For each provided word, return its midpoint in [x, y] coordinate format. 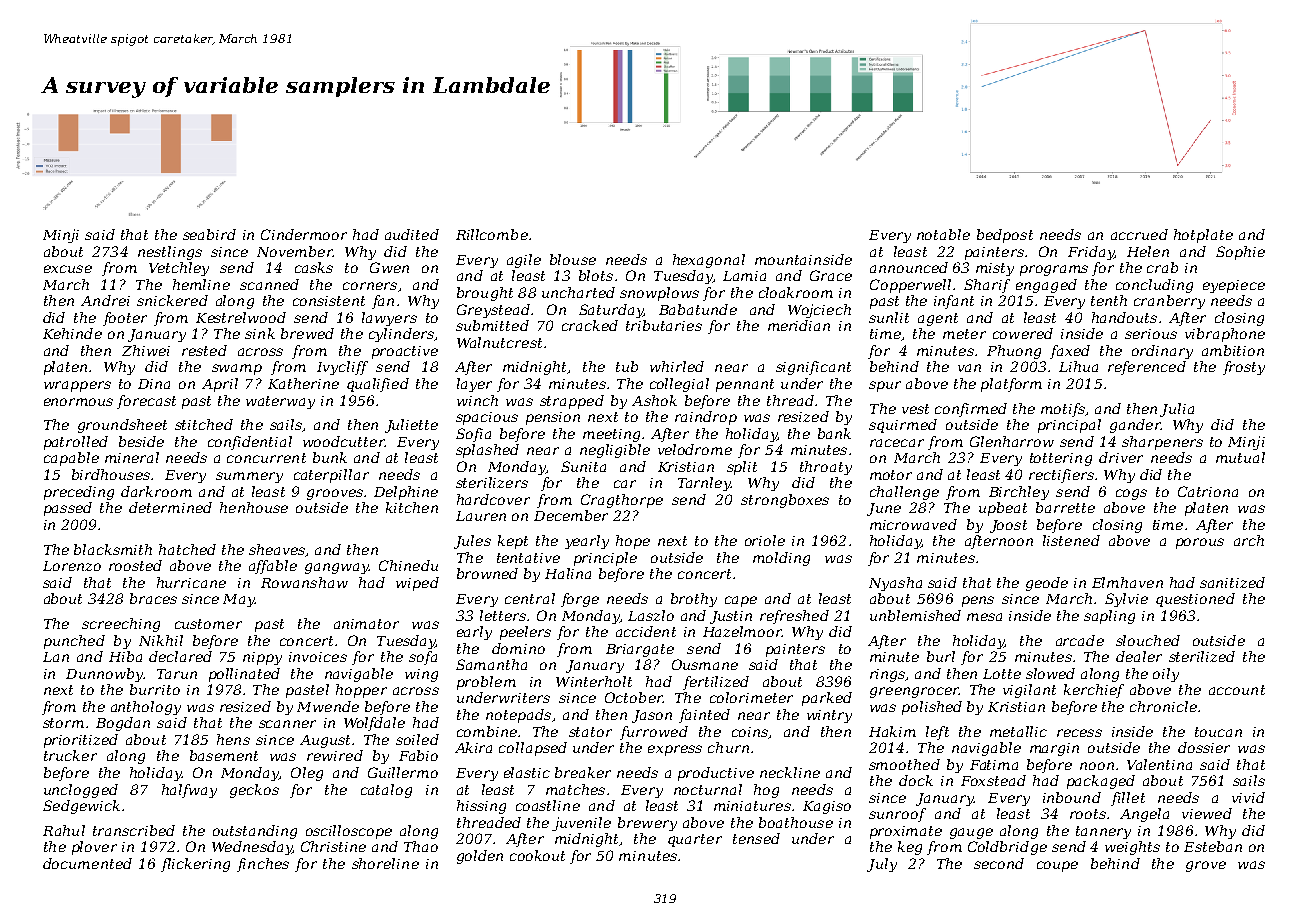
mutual [1240, 457]
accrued [1139, 234]
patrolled [76, 443]
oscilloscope [349, 832]
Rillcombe [492, 234]
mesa [984, 617]
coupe [1057, 866]
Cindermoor [304, 234]
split [742, 468]
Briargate [640, 650]
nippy [262, 658]
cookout [537, 855]
